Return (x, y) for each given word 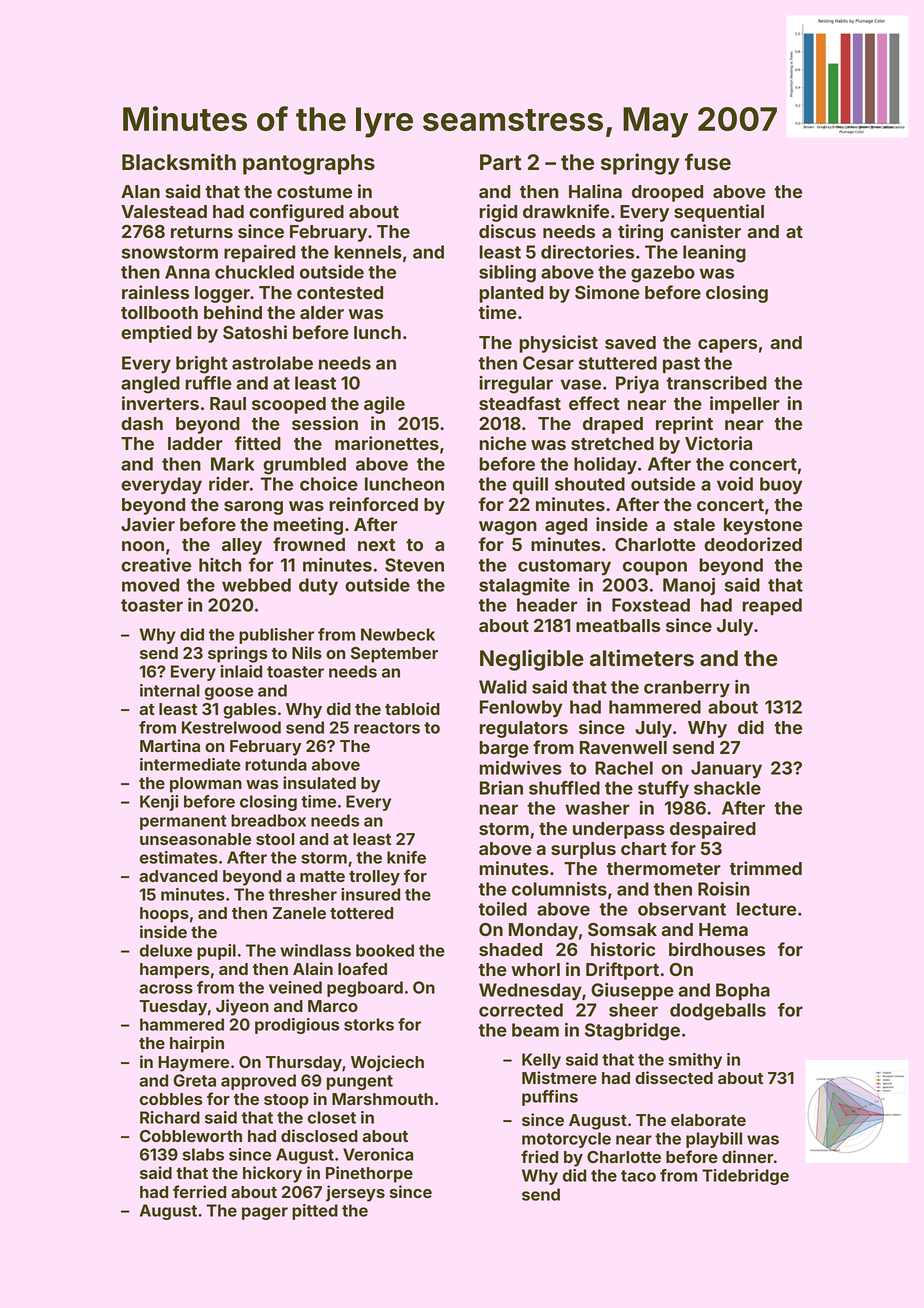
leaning (714, 254)
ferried (199, 1191)
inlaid (241, 671)
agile (384, 405)
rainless (155, 292)
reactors (387, 728)
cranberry (687, 688)
